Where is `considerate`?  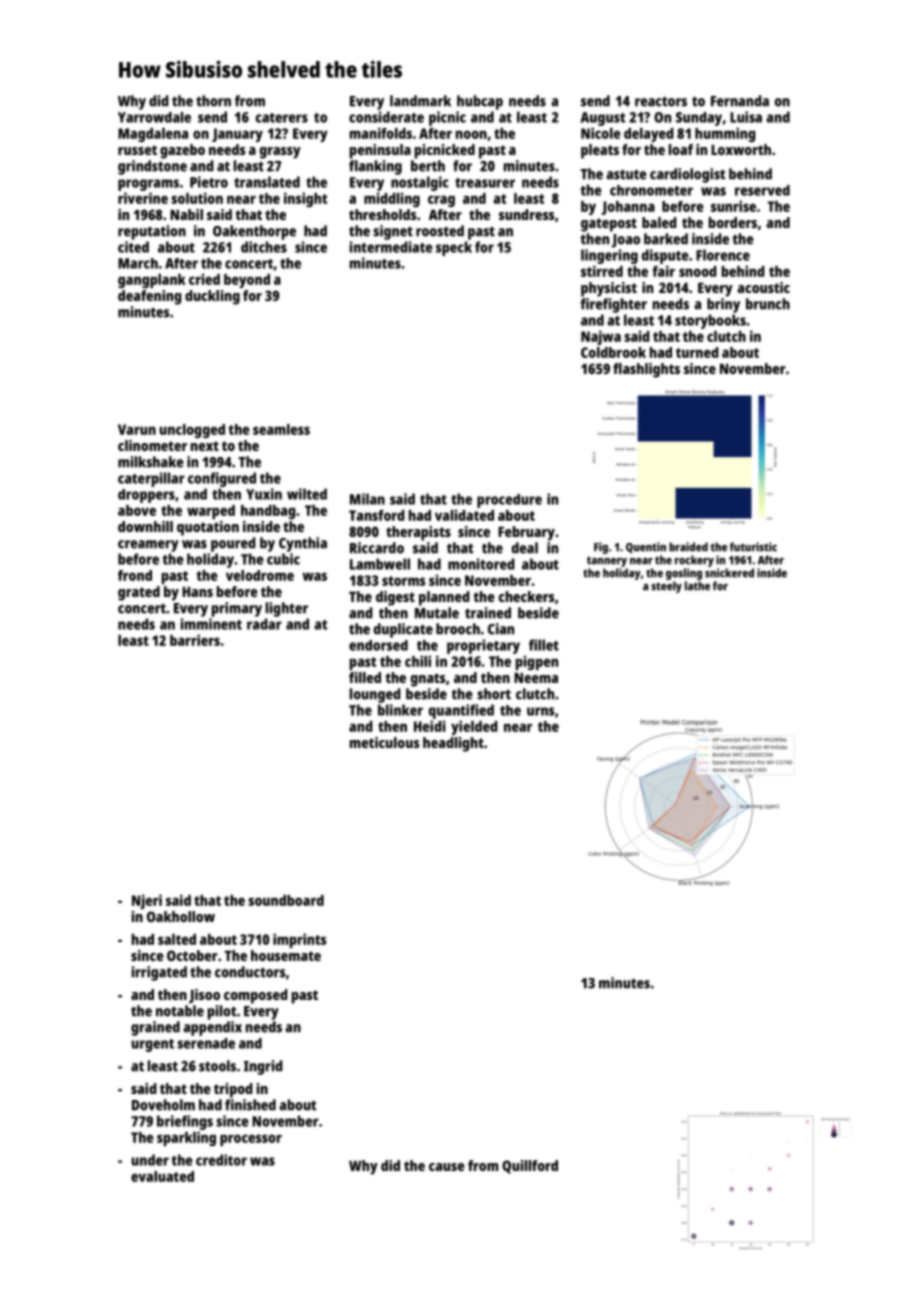
considerate is located at coordinates (386, 117).
